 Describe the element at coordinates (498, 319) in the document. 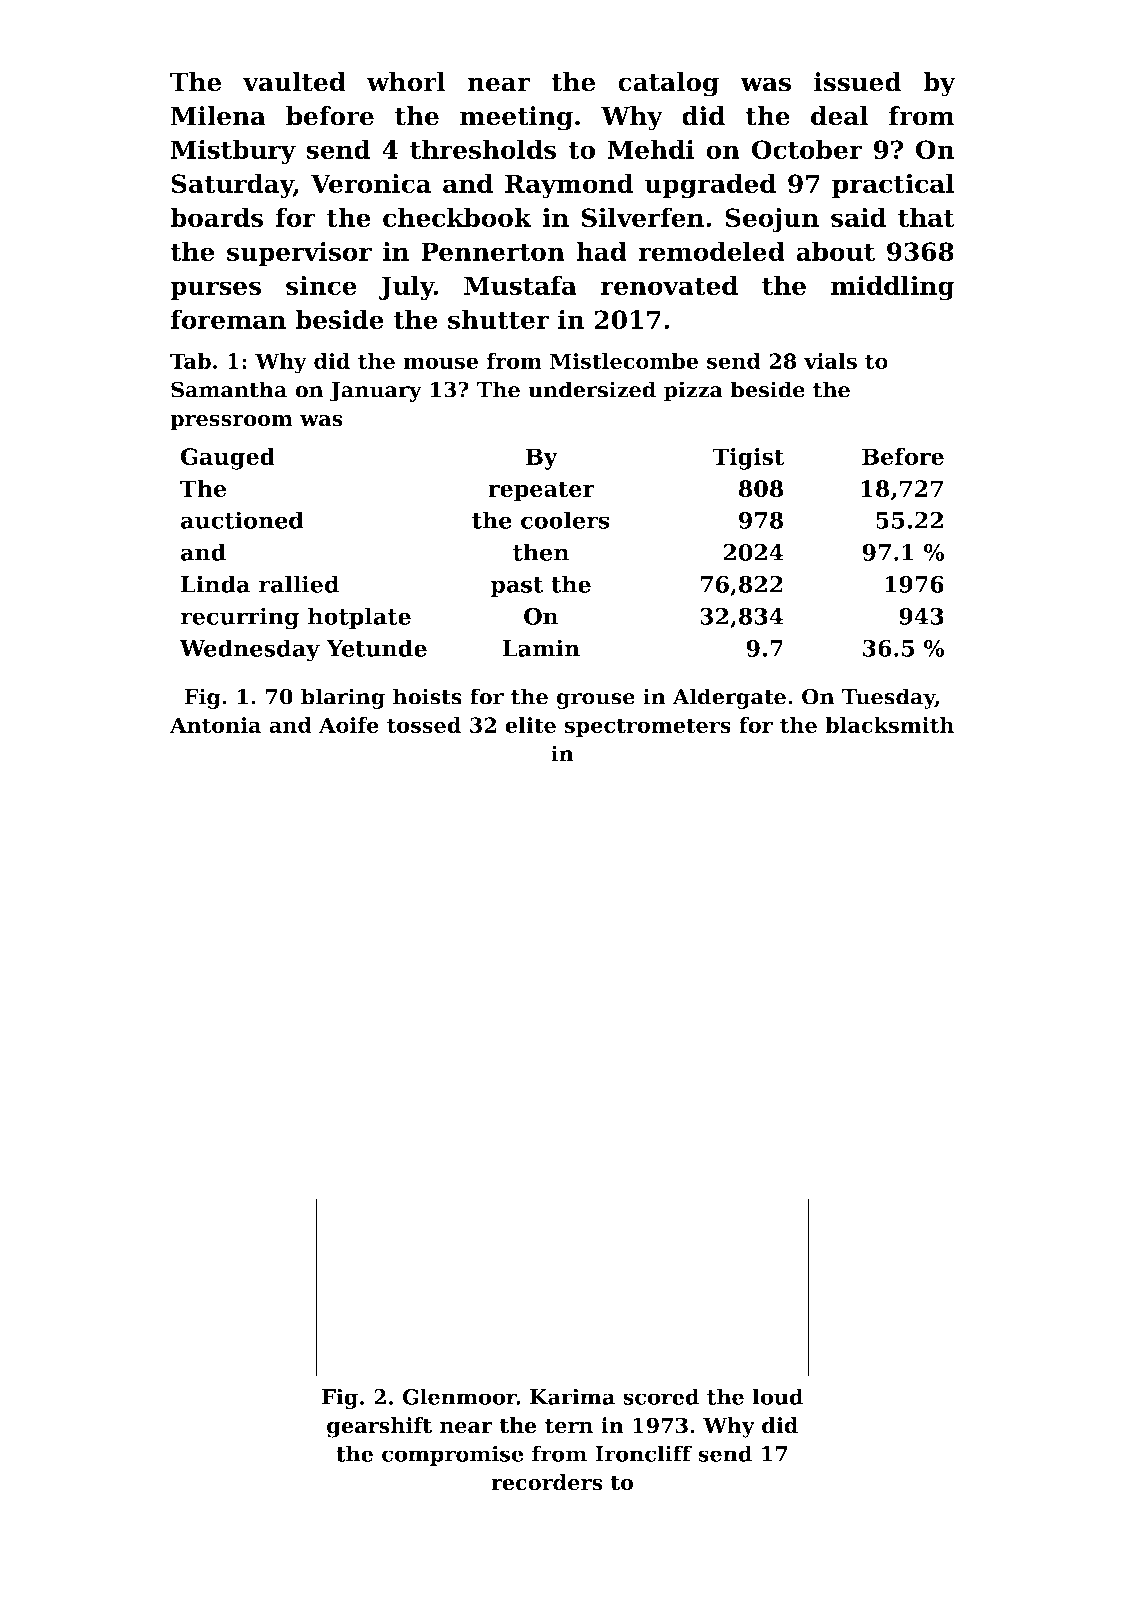

I see `shutter` at that location.
